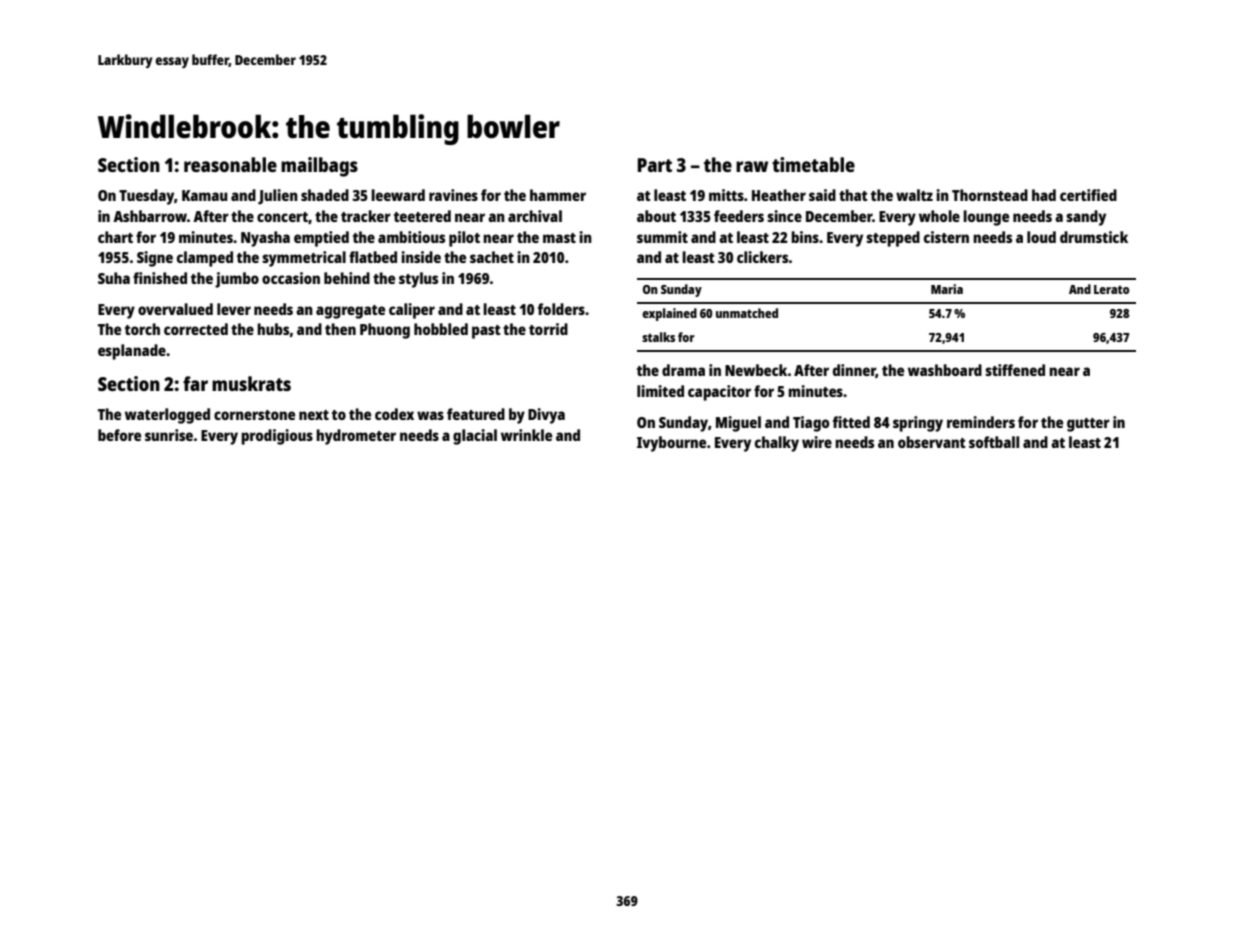 Image resolution: width=1233 pixels, height=952 pixels. Describe the element at coordinates (777, 444) in the page. I see `chalky` at that location.
